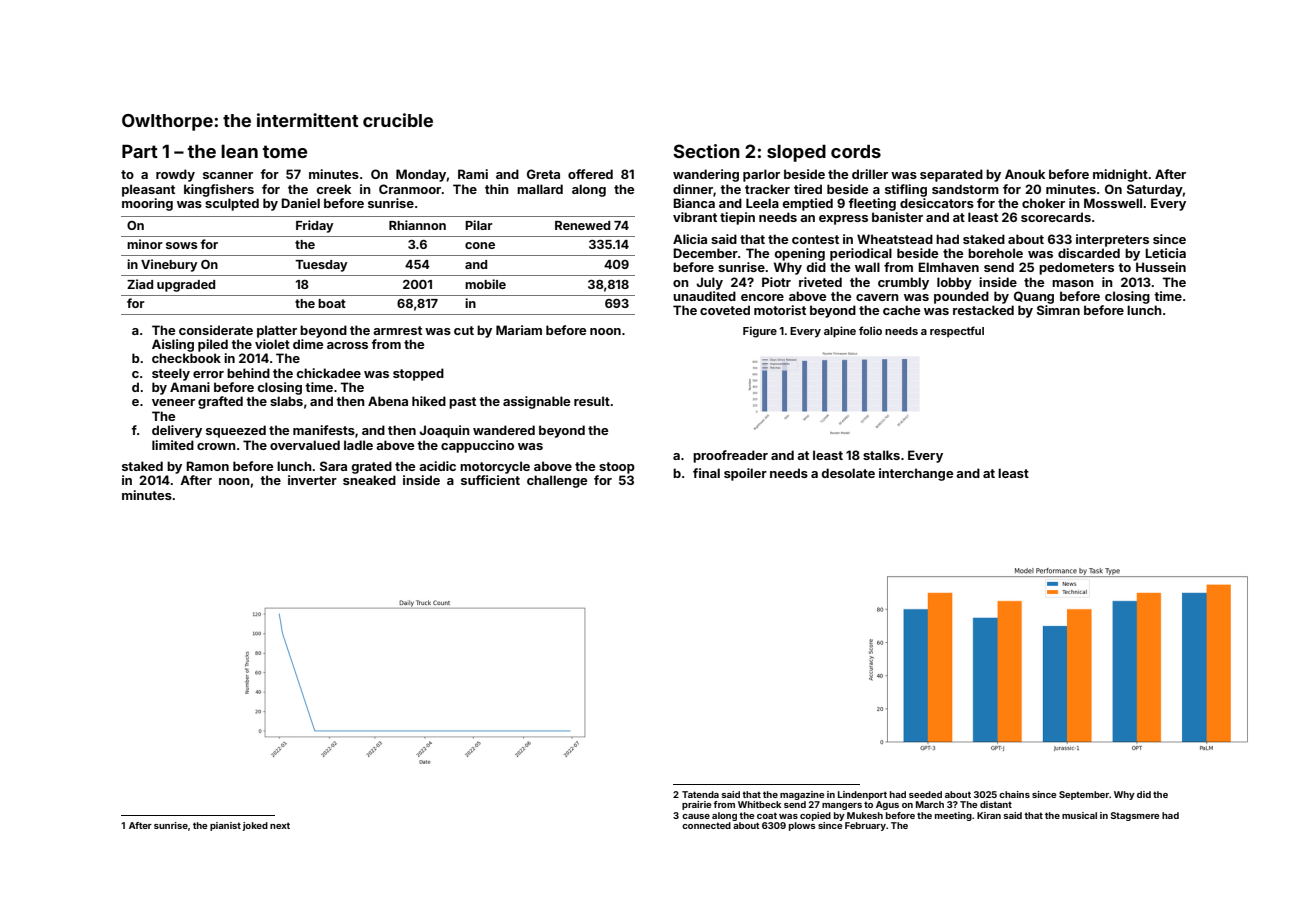  I want to click on Bianca, so click(694, 203).
